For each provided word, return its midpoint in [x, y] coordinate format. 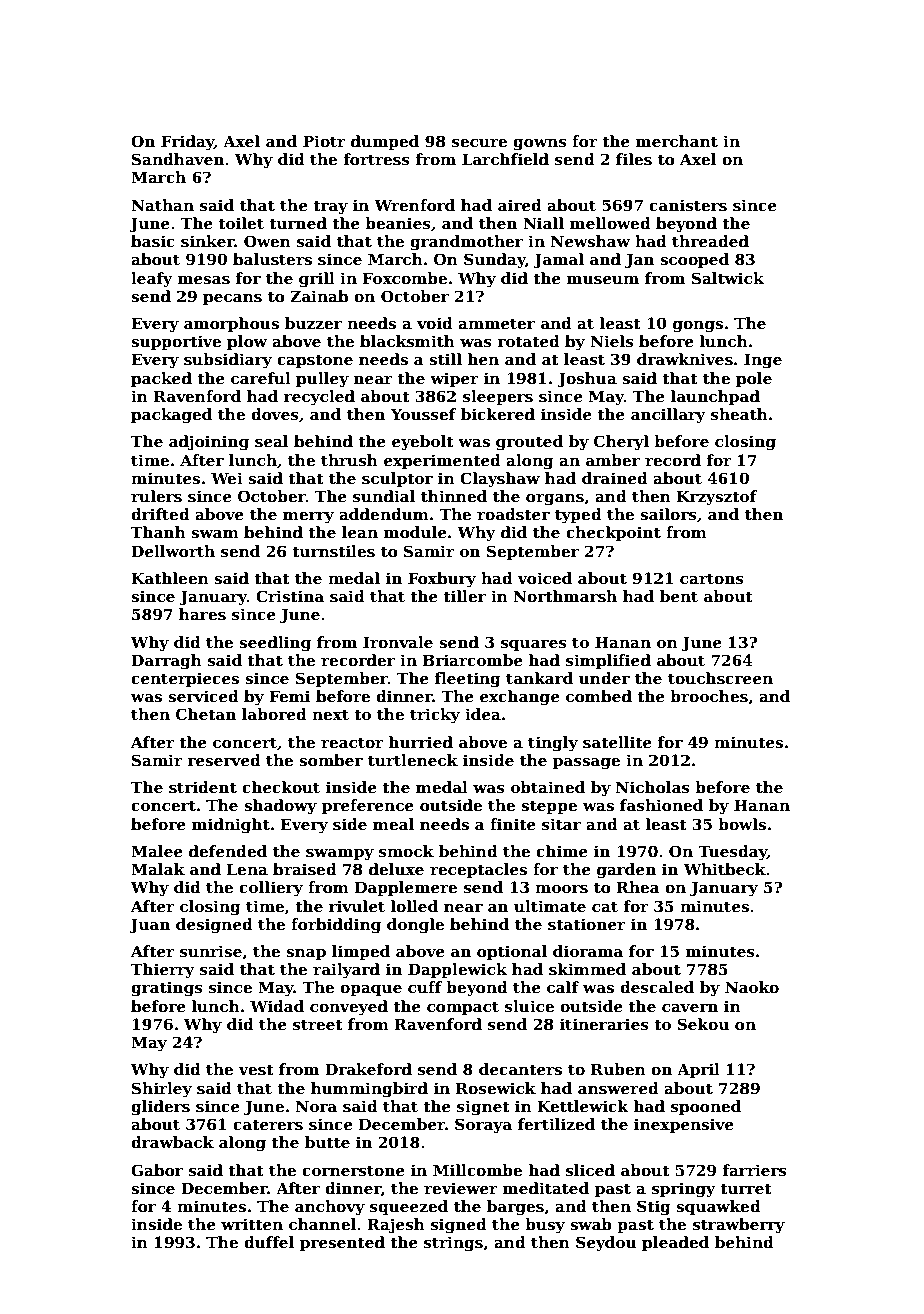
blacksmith [407, 341]
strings [453, 1244]
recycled [319, 398]
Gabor [157, 1170]
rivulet [357, 906]
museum [603, 280]
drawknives [685, 359]
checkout [281, 787]
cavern [690, 1008]
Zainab [319, 296]
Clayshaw [500, 480]
